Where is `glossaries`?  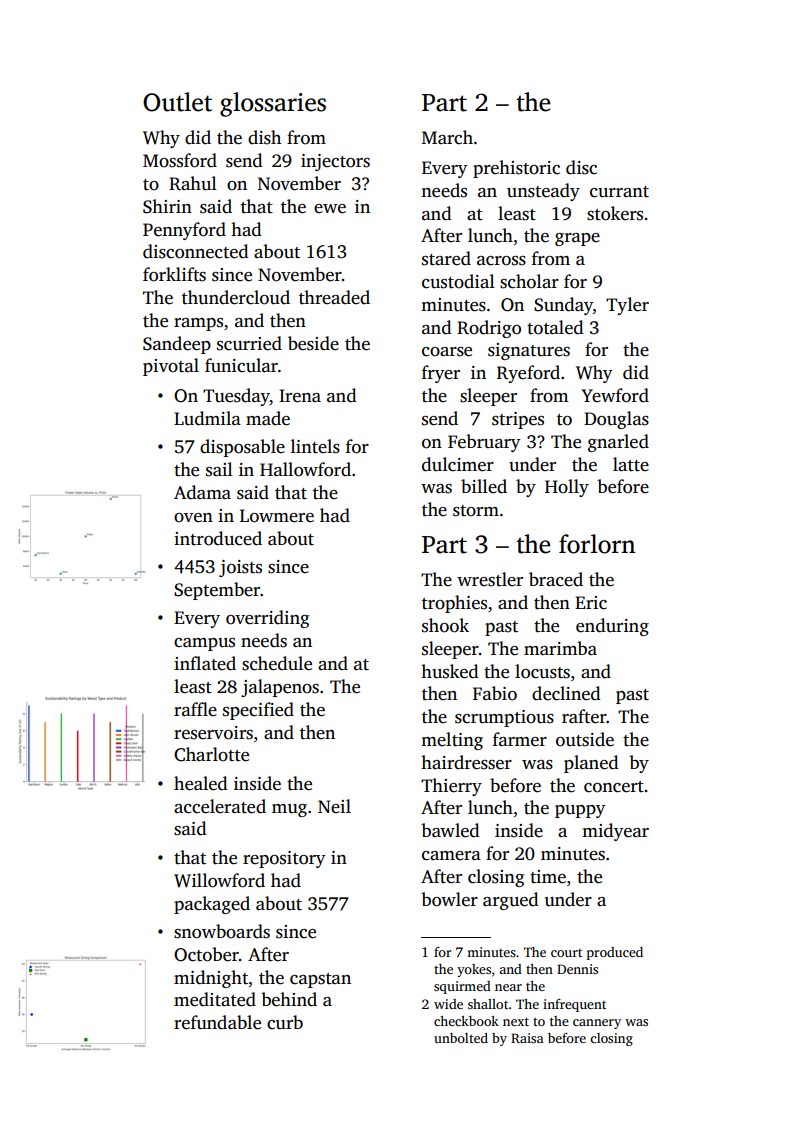 glossaries is located at coordinates (273, 104).
